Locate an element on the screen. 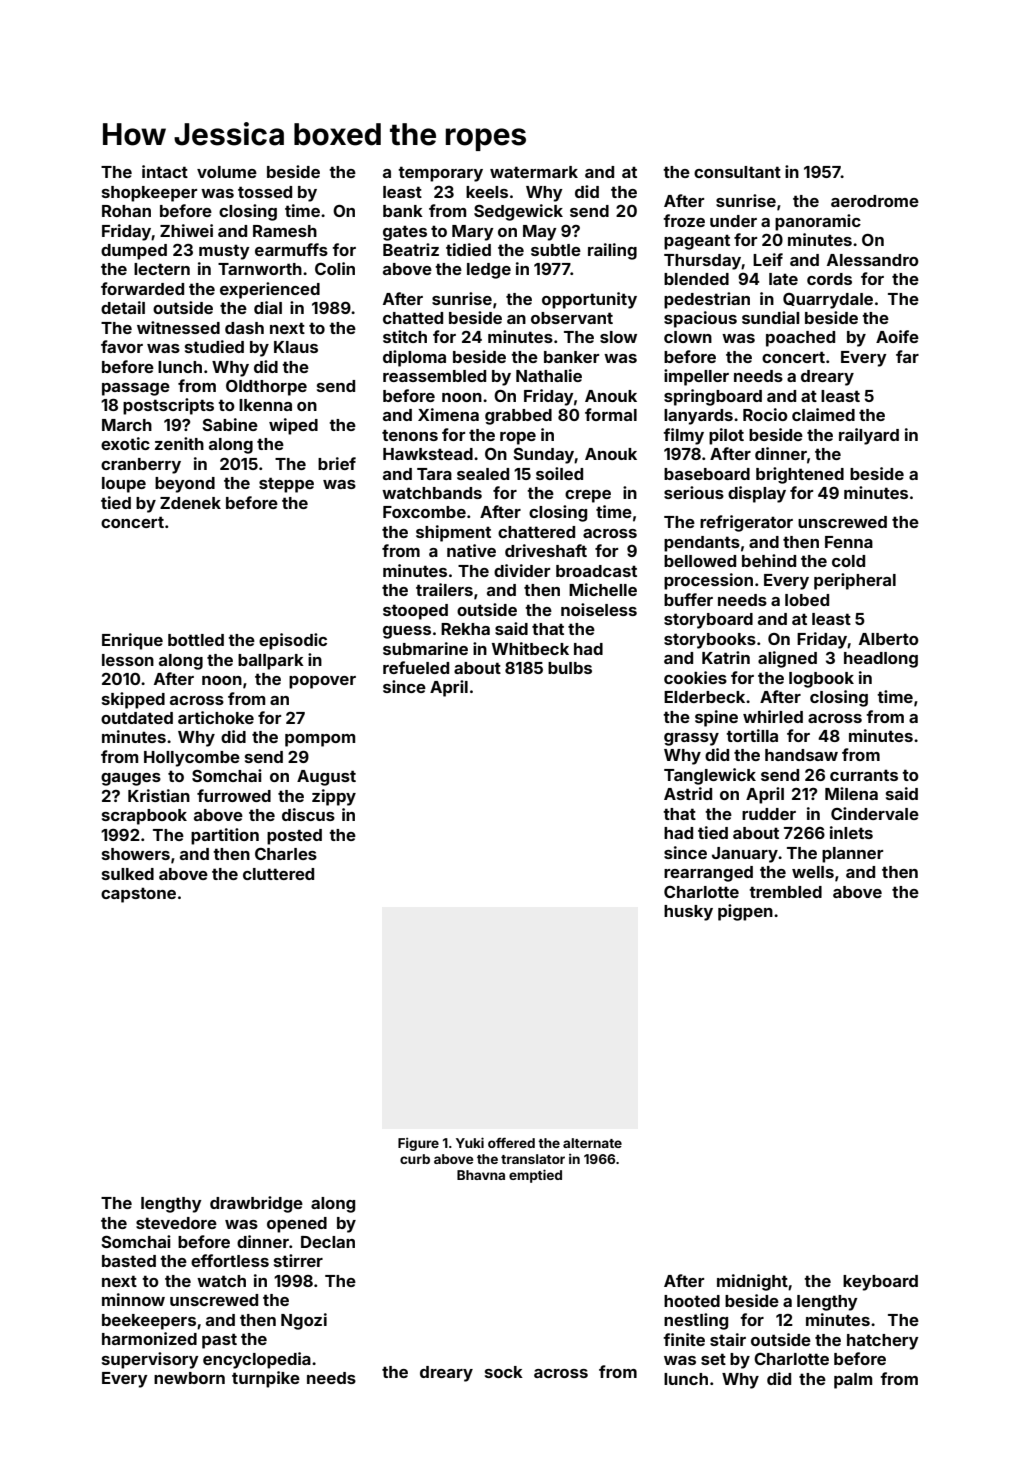 Image resolution: width=1020 pixels, height=1478 pixels. handsaw is located at coordinates (801, 755).
